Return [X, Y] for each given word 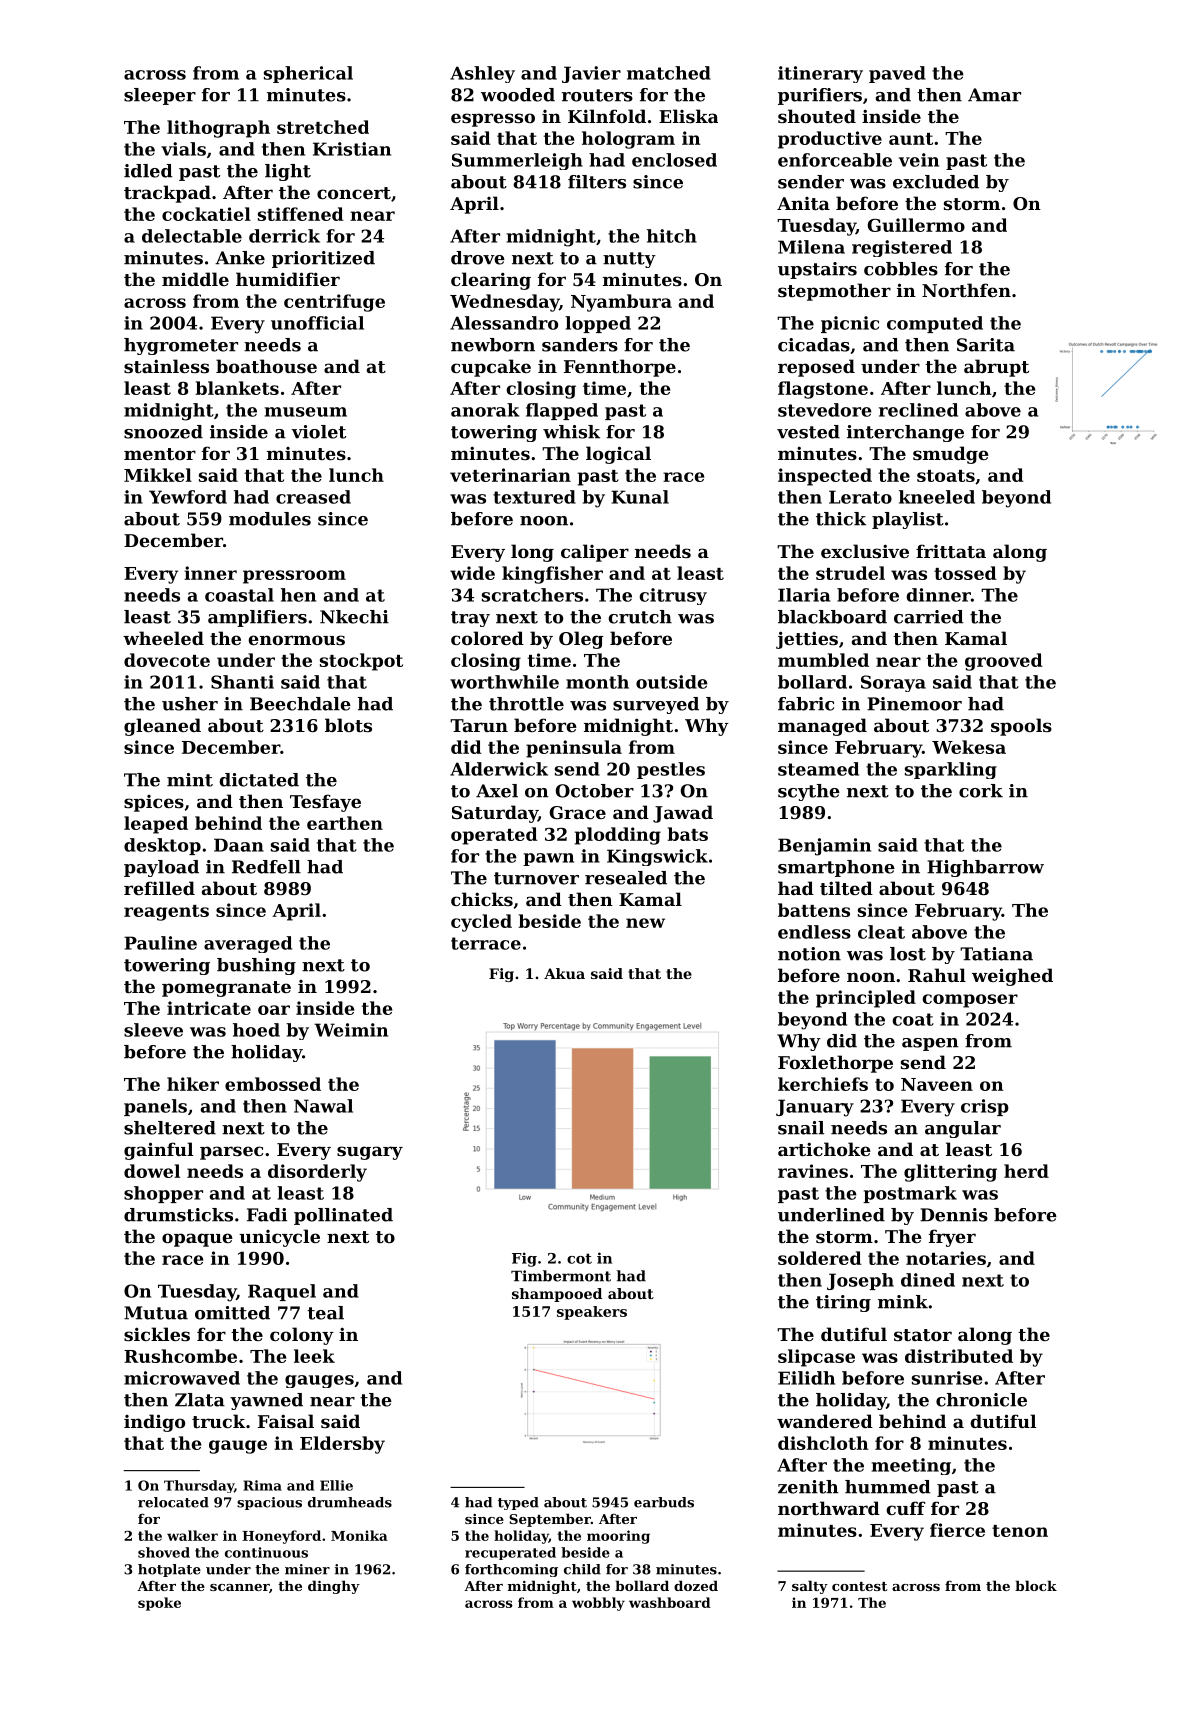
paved [897, 74]
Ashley [482, 74]
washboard [670, 1602]
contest [860, 1586]
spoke [159, 1604]
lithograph [218, 129]
